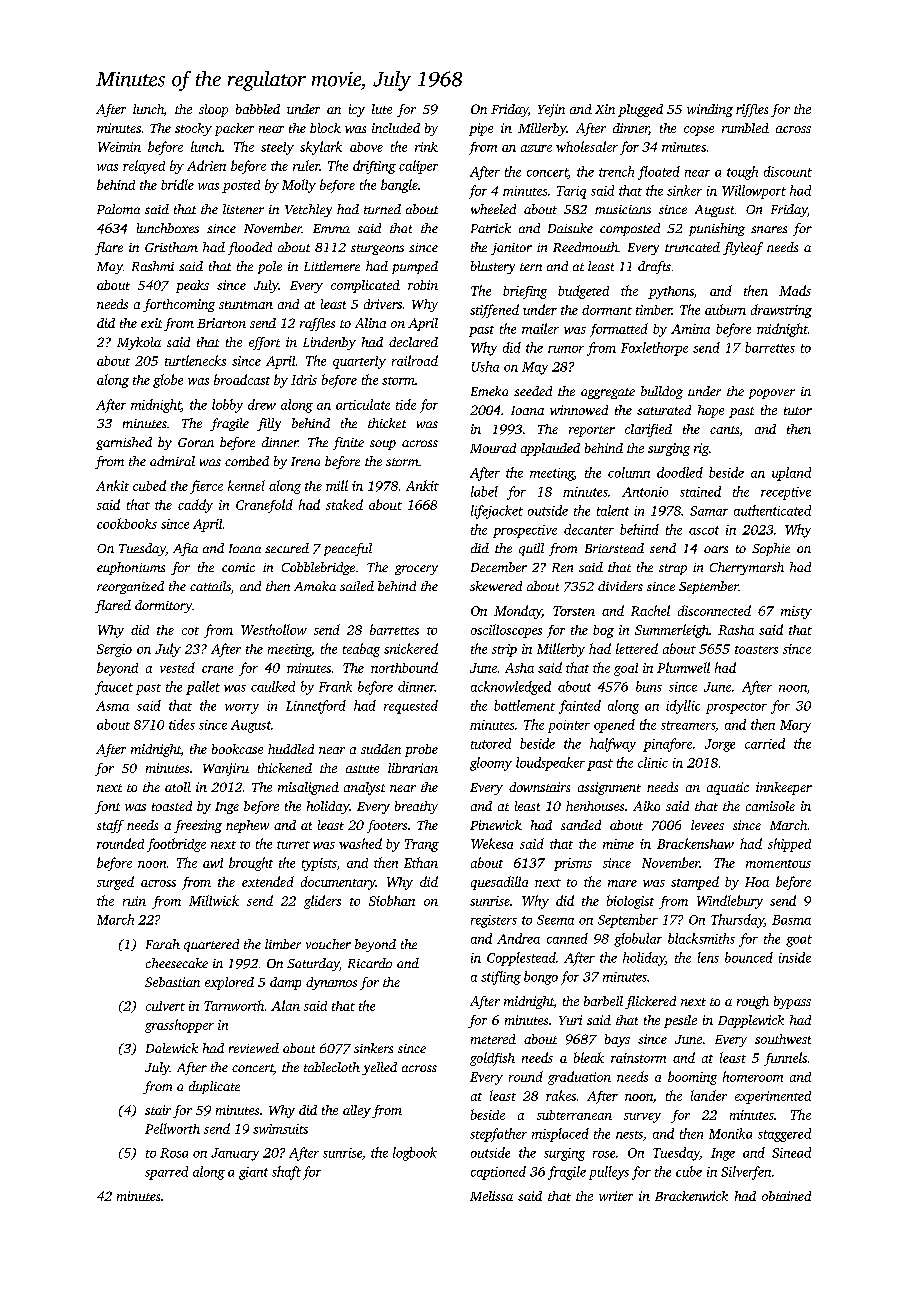  What do you see at coordinates (214, 1087) in the image?
I see `duplicate` at bounding box center [214, 1087].
